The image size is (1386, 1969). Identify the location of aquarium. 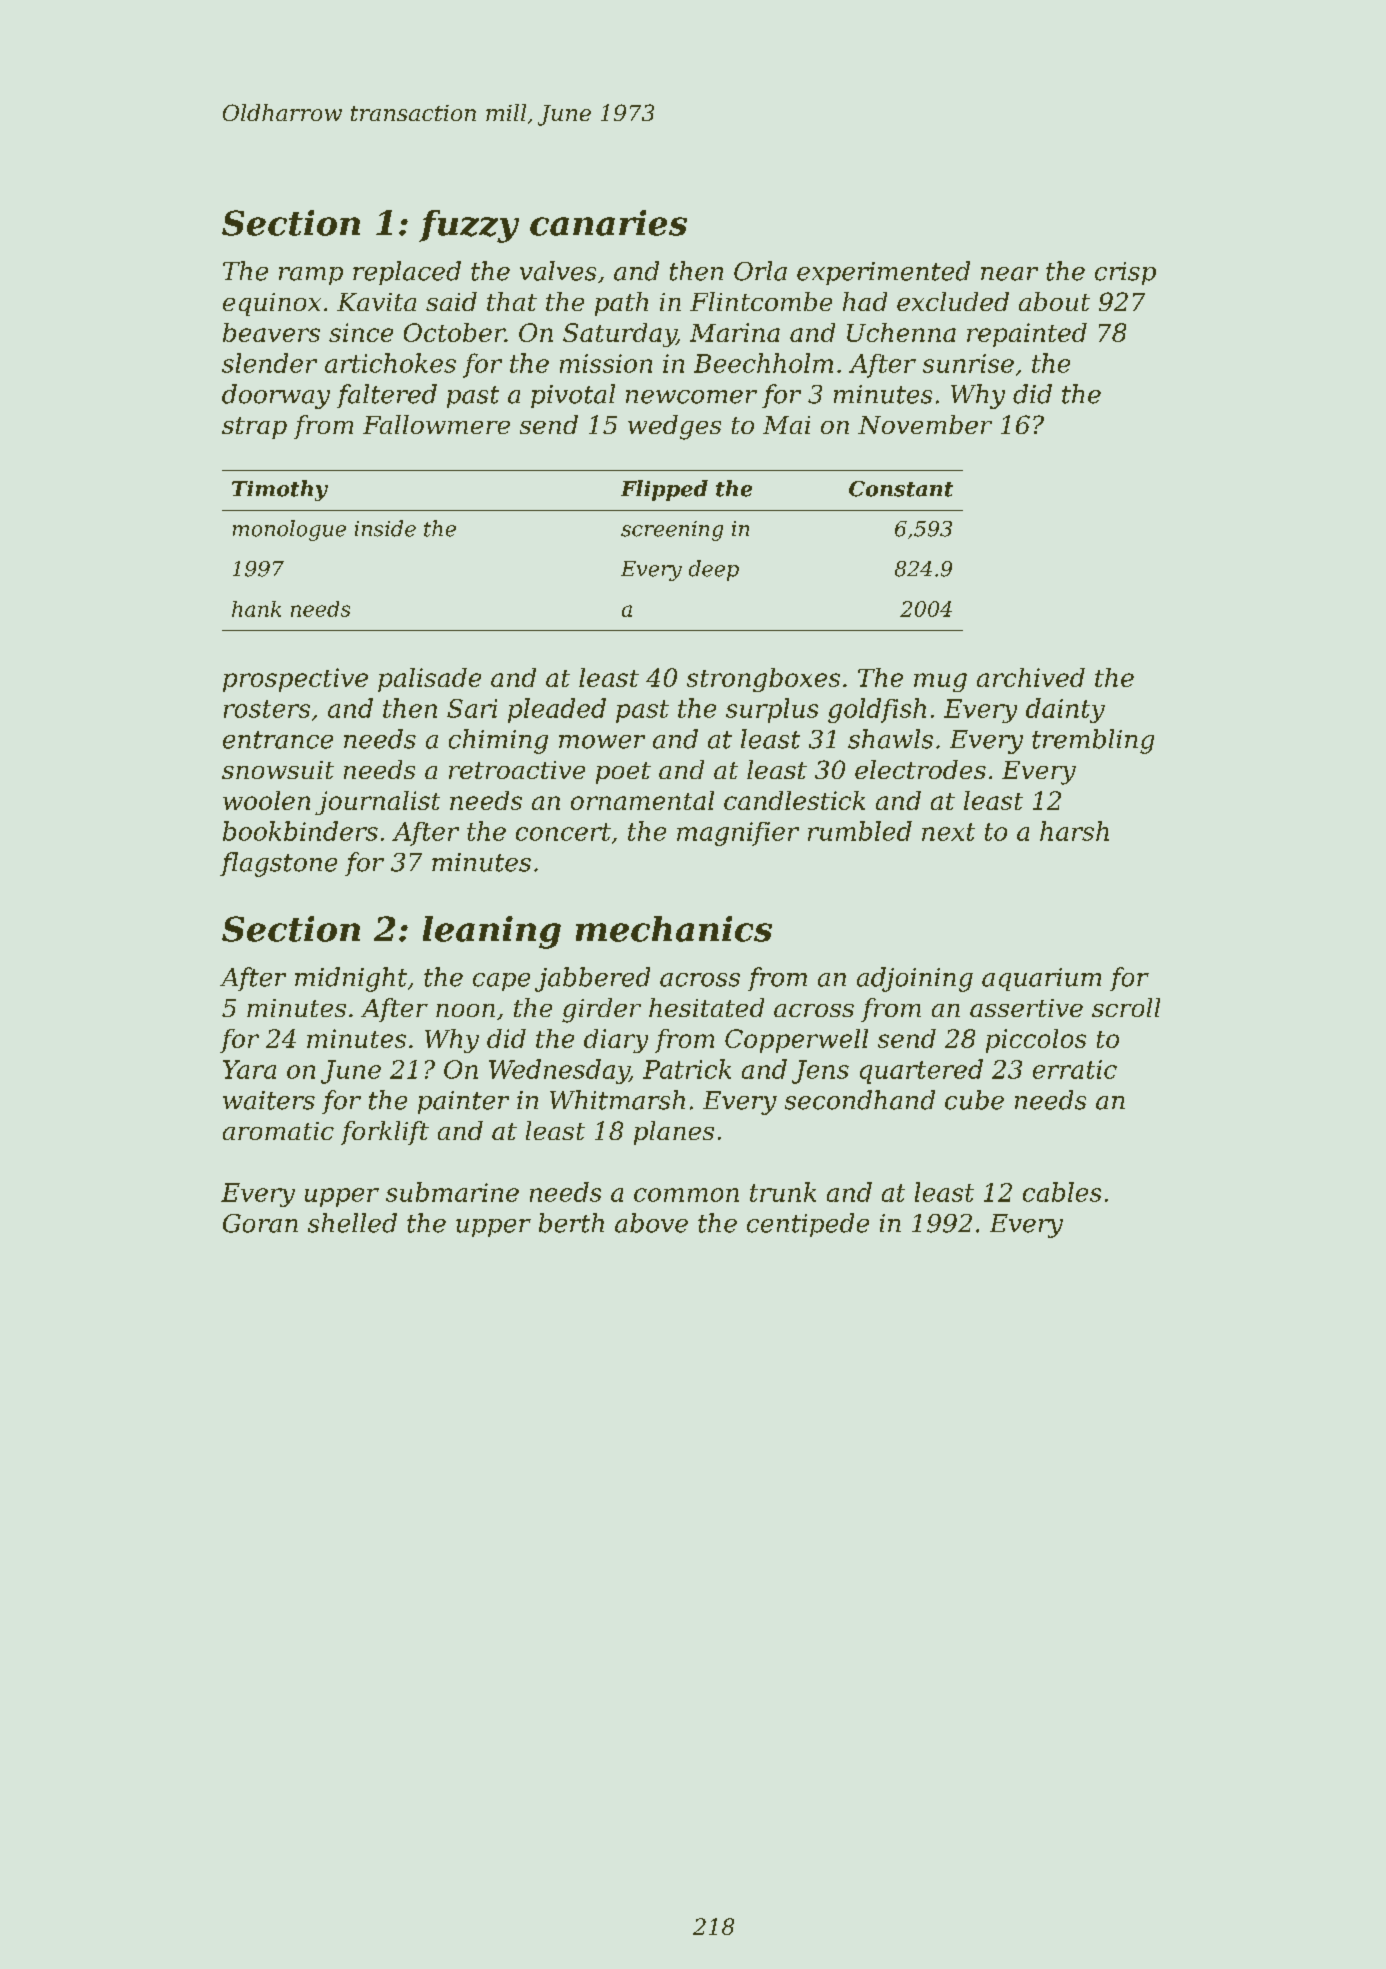
(1041, 979).
